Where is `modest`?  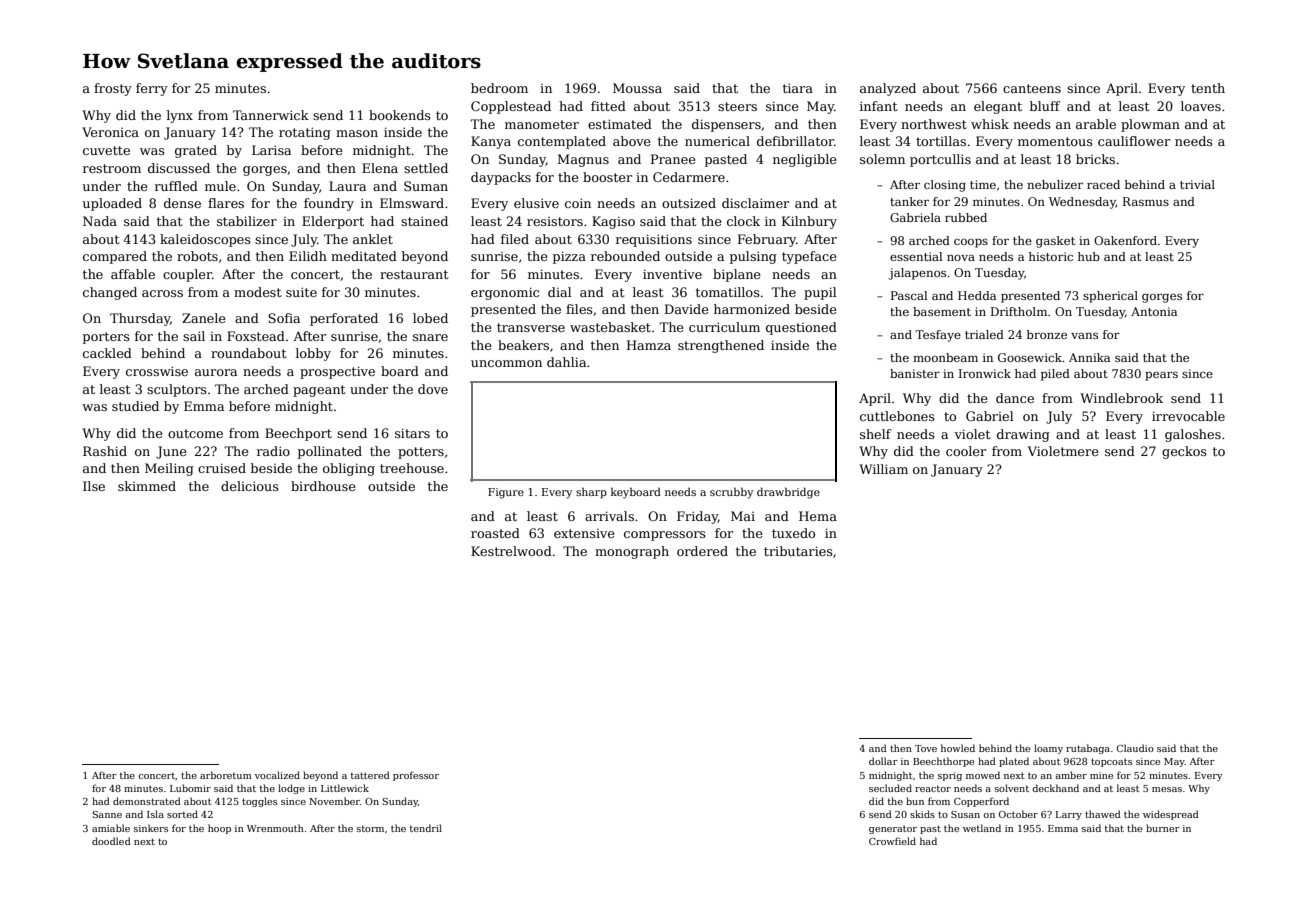 modest is located at coordinates (257, 292).
